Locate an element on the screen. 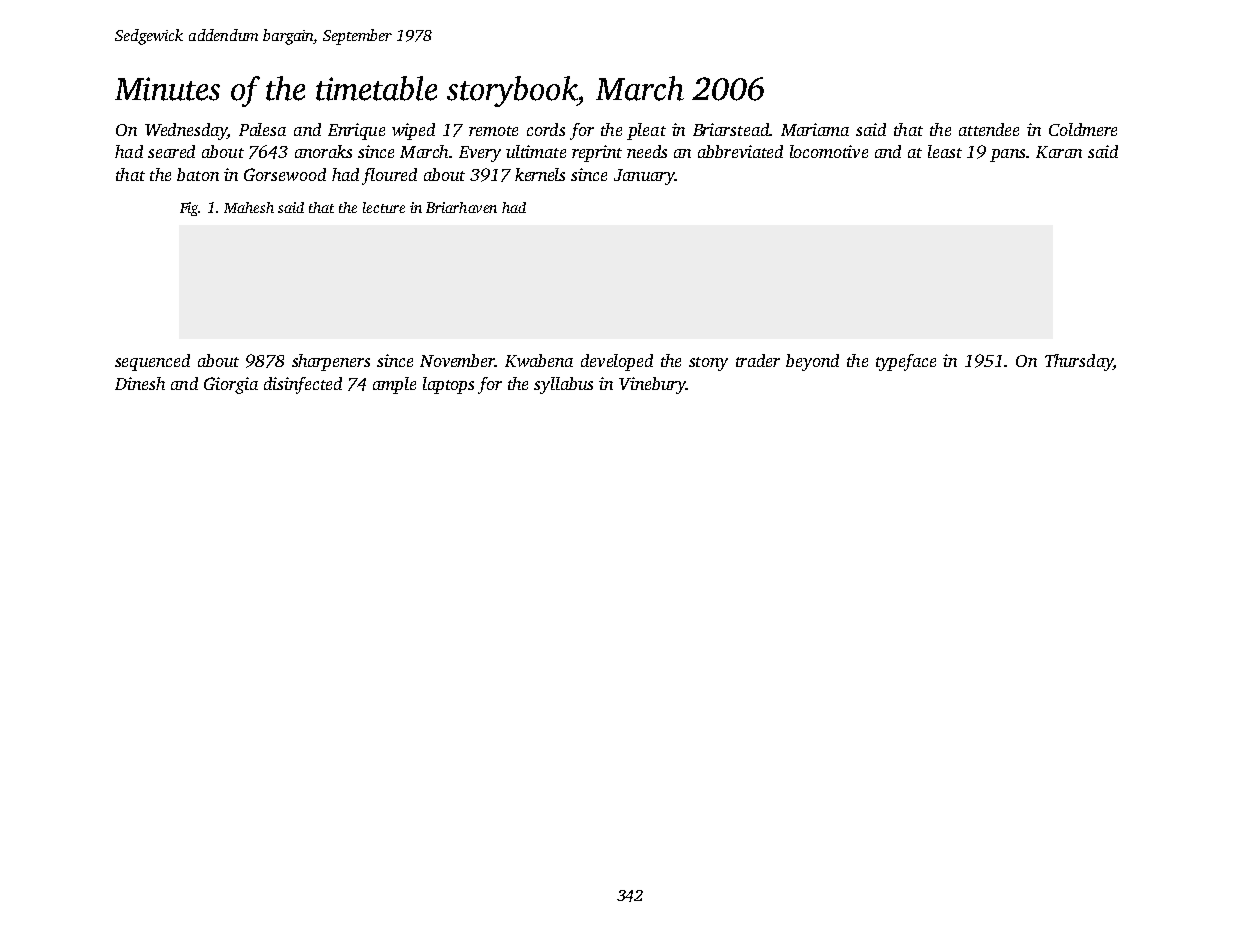 The height and width of the screenshot is (952, 1233). typeface is located at coordinates (906, 362).
